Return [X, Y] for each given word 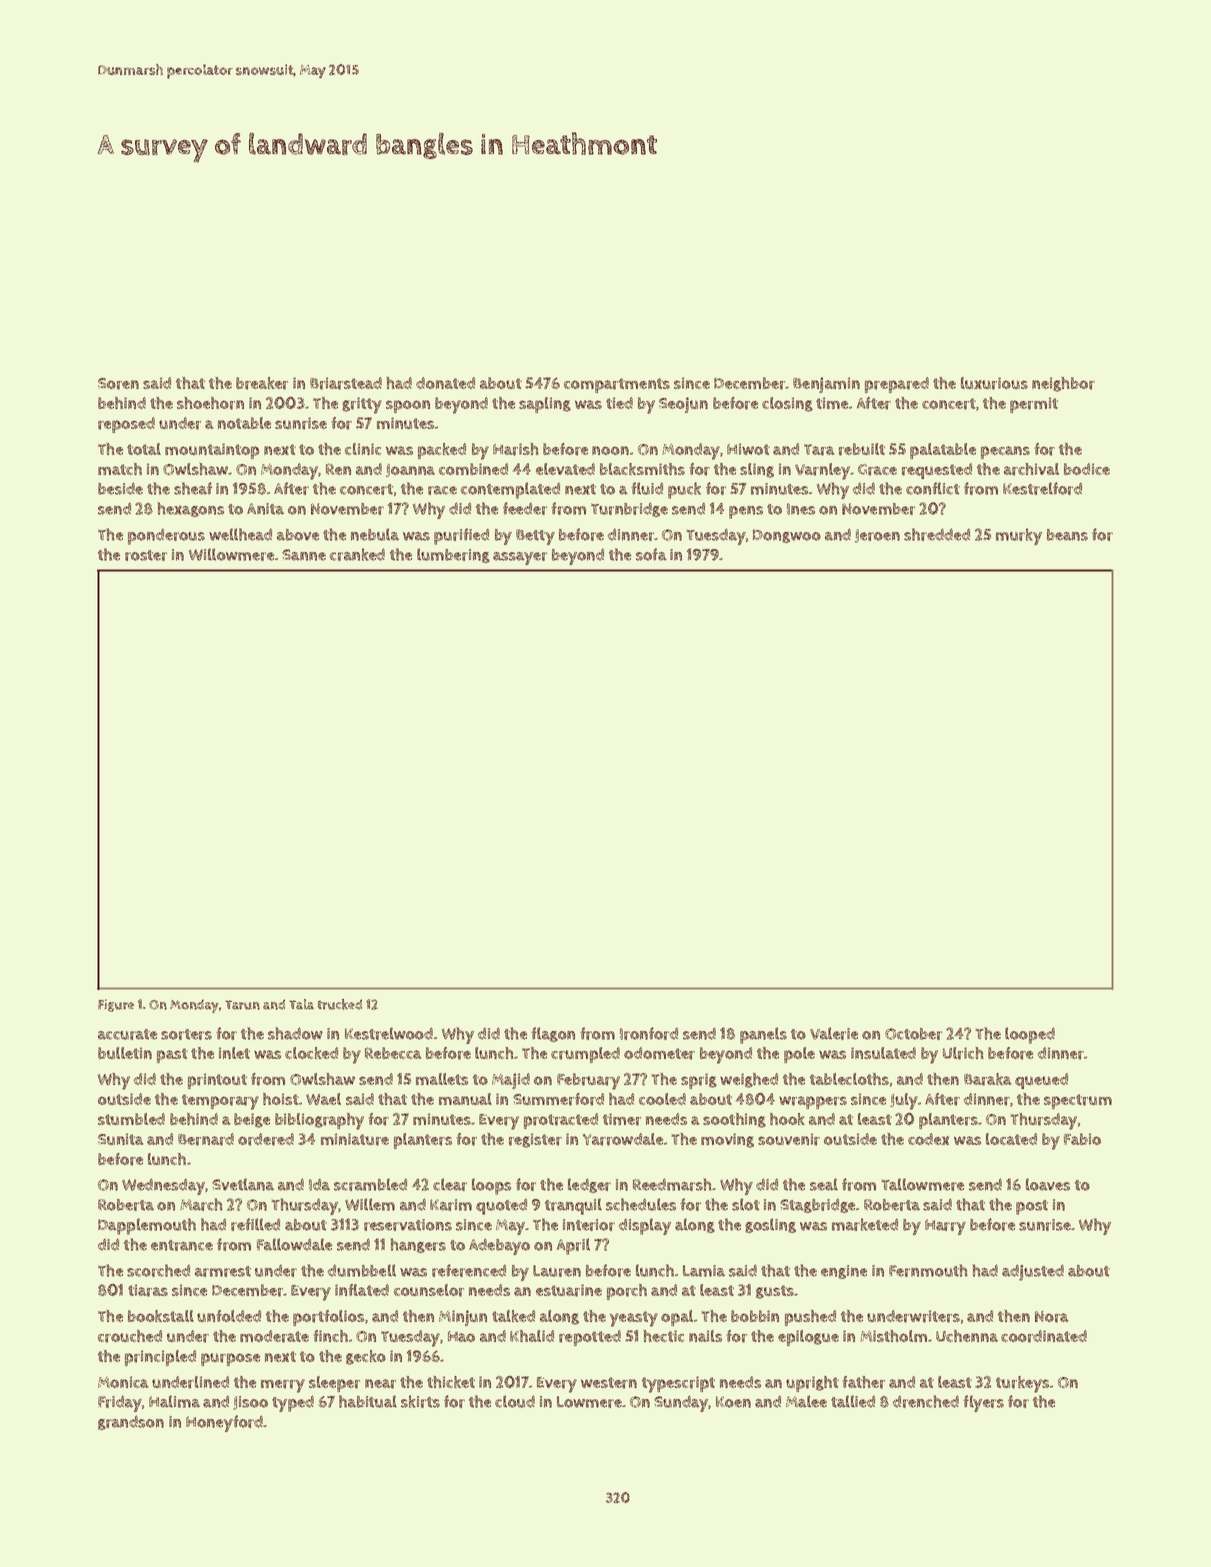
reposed [126, 425]
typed [293, 1403]
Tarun [242, 1005]
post [1032, 1207]
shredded [937, 534]
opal [677, 1318]
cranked [357, 554]
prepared [897, 385]
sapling [545, 405]
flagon [553, 1034]
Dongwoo [787, 536]
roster [146, 555]
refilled [255, 1224]
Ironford [649, 1033]
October [913, 1034]
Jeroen [877, 536]
